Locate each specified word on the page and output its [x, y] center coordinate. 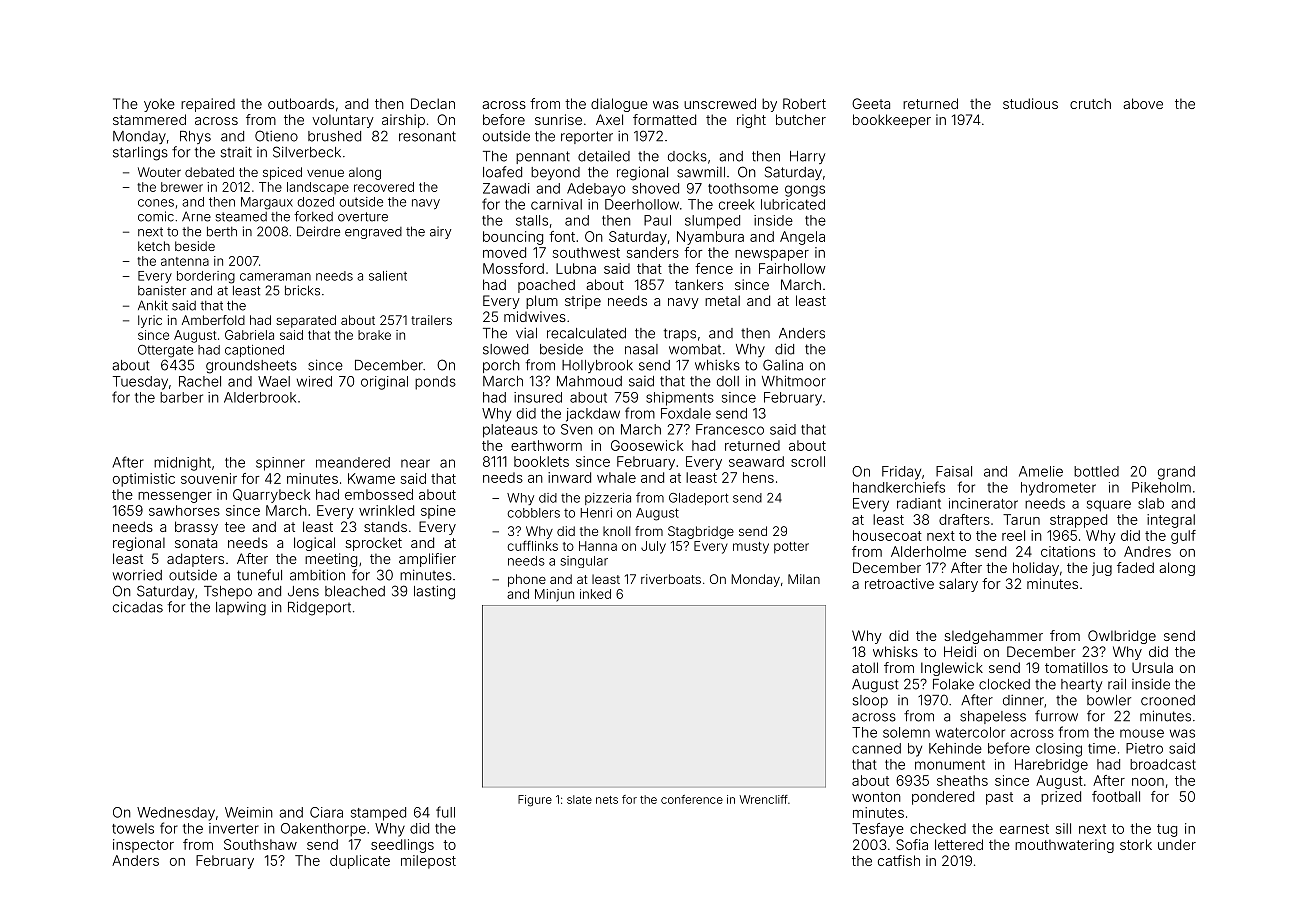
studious [1030, 103]
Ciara [326, 812]
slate [579, 799]
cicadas [138, 607]
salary [958, 585]
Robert [804, 103]
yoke [159, 105]
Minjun [554, 595]
